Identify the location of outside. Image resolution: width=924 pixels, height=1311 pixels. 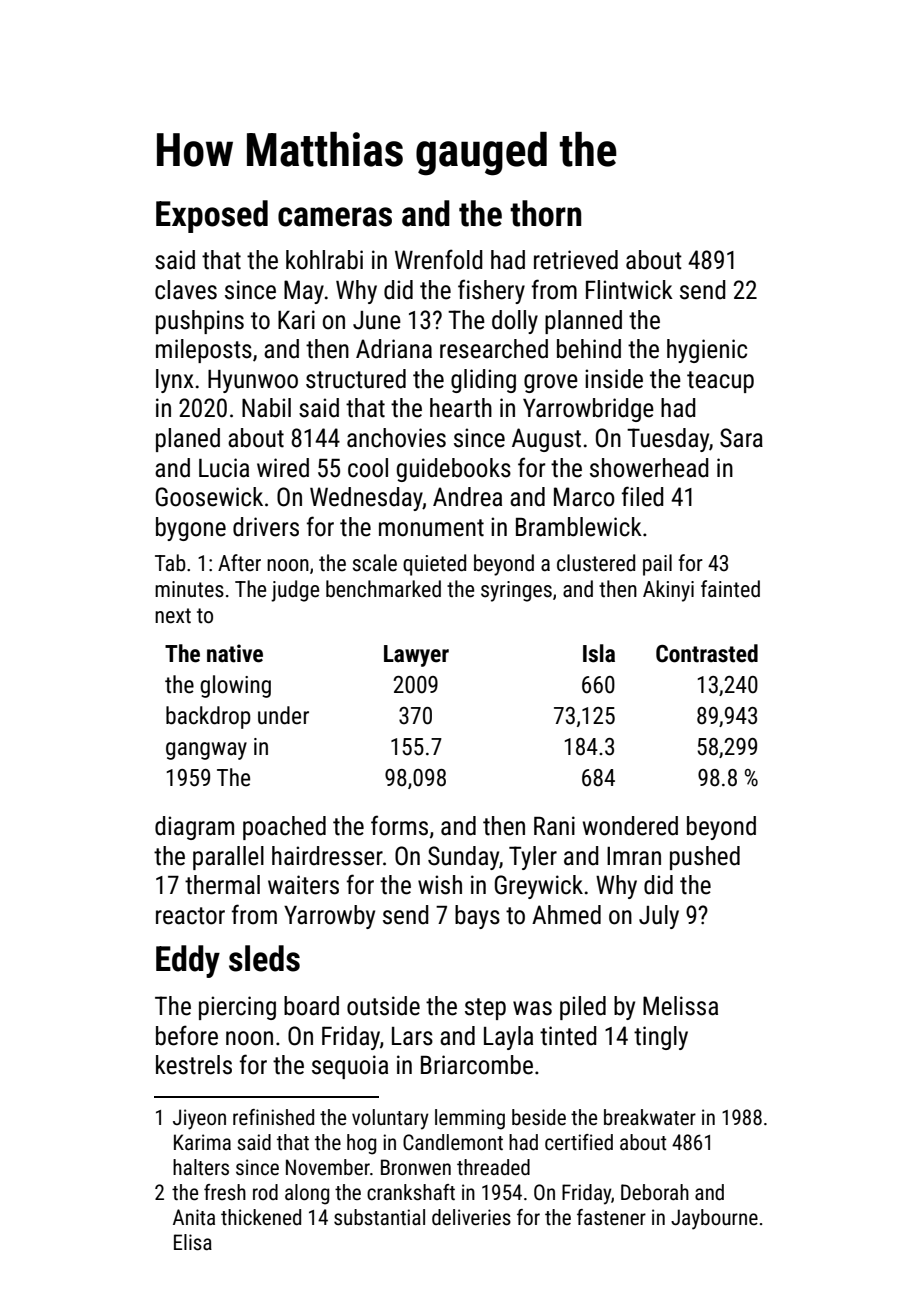
(383, 1006).
